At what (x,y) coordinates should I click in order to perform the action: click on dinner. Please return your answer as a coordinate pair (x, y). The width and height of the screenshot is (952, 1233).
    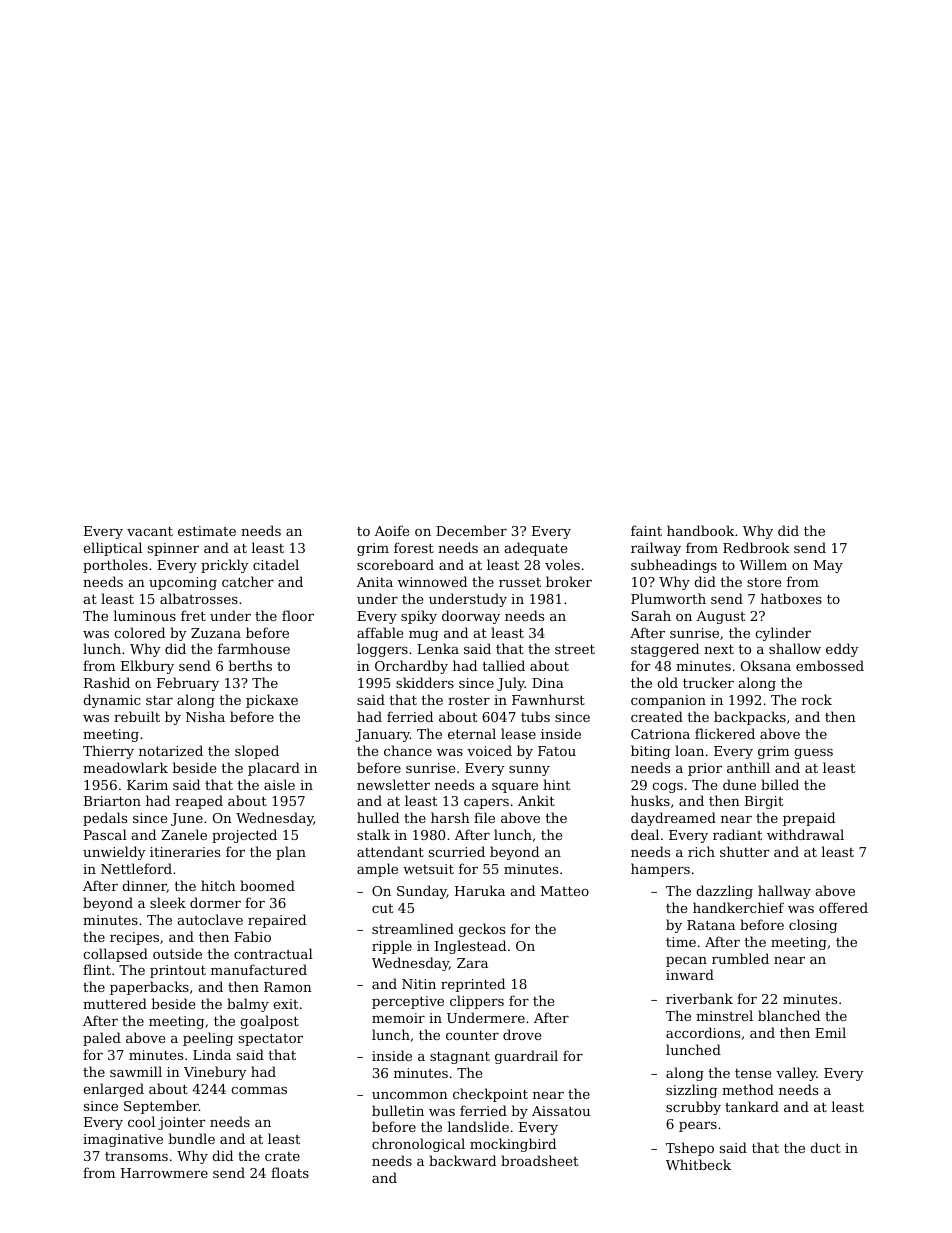
    Looking at the image, I should click on (144, 886).
